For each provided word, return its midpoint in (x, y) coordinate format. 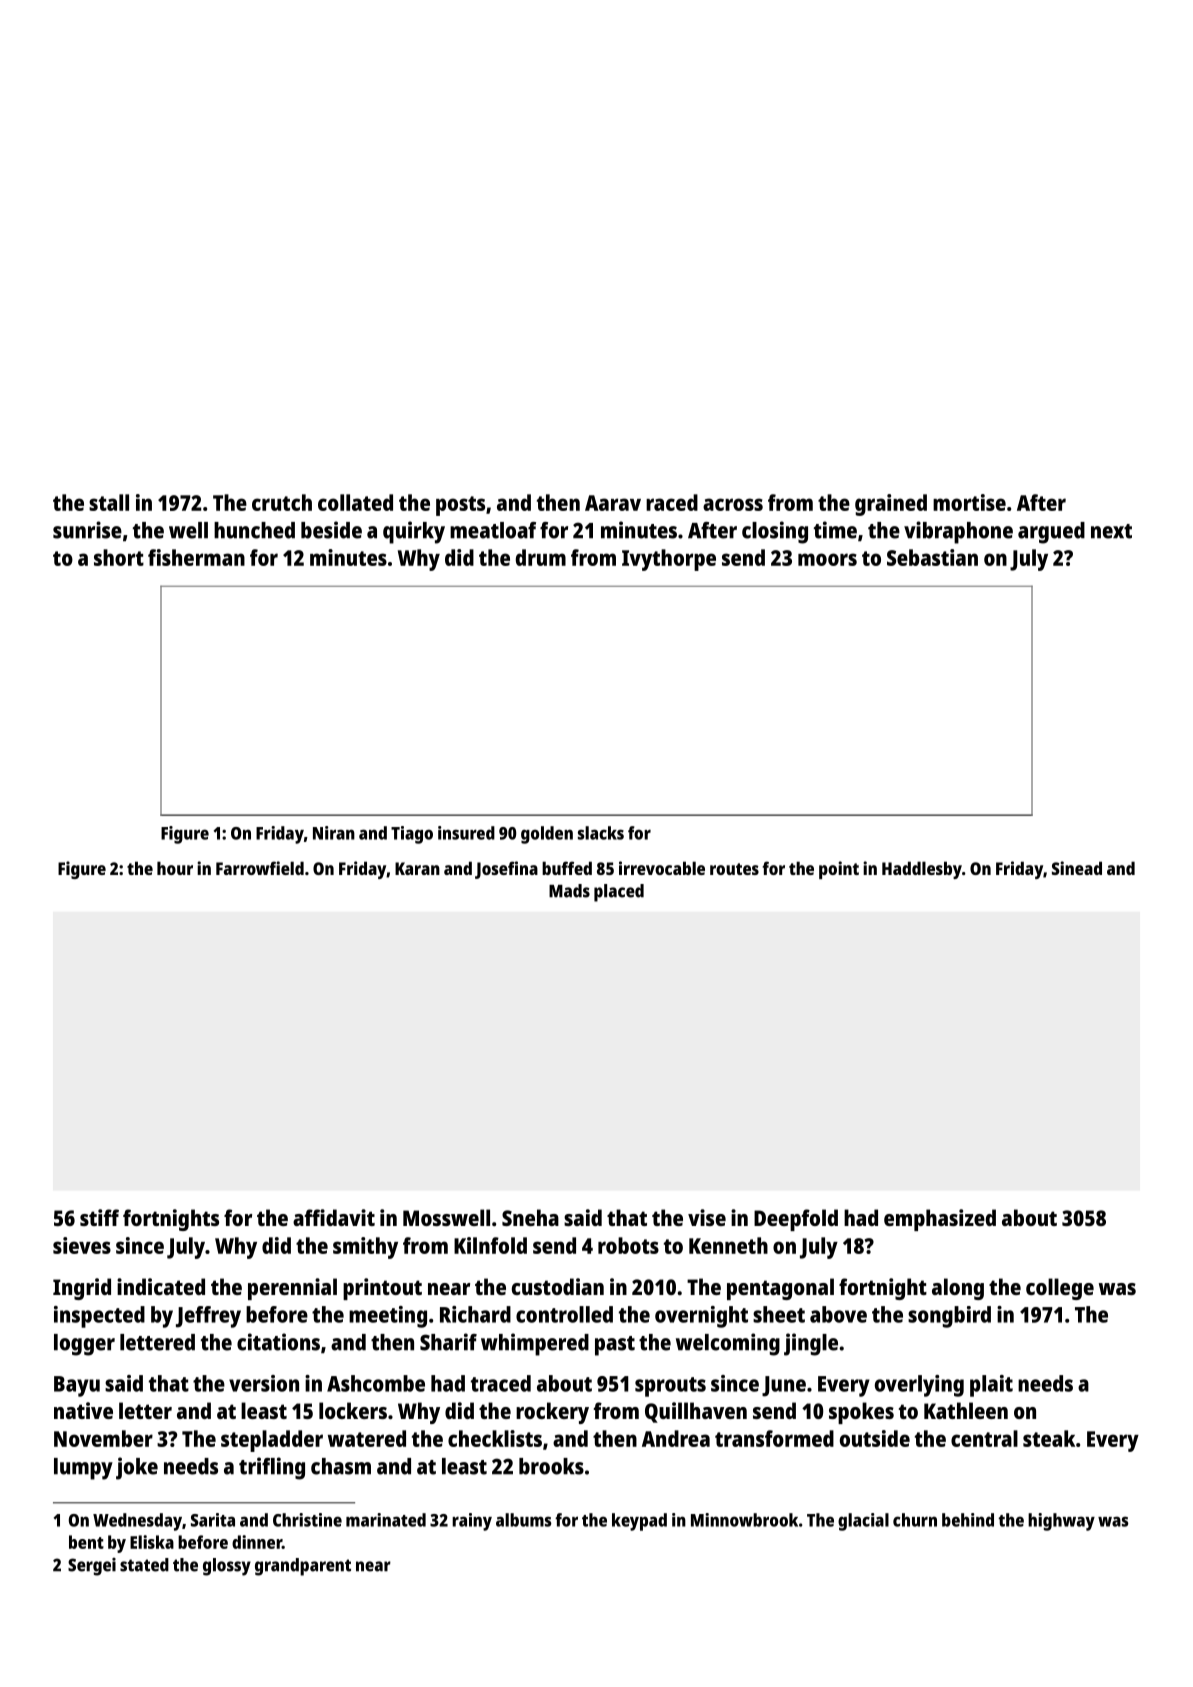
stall (109, 502)
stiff (99, 1217)
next (1111, 531)
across (733, 504)
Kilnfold (490, 1245)
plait (991, 1386)
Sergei (92, 1567)
